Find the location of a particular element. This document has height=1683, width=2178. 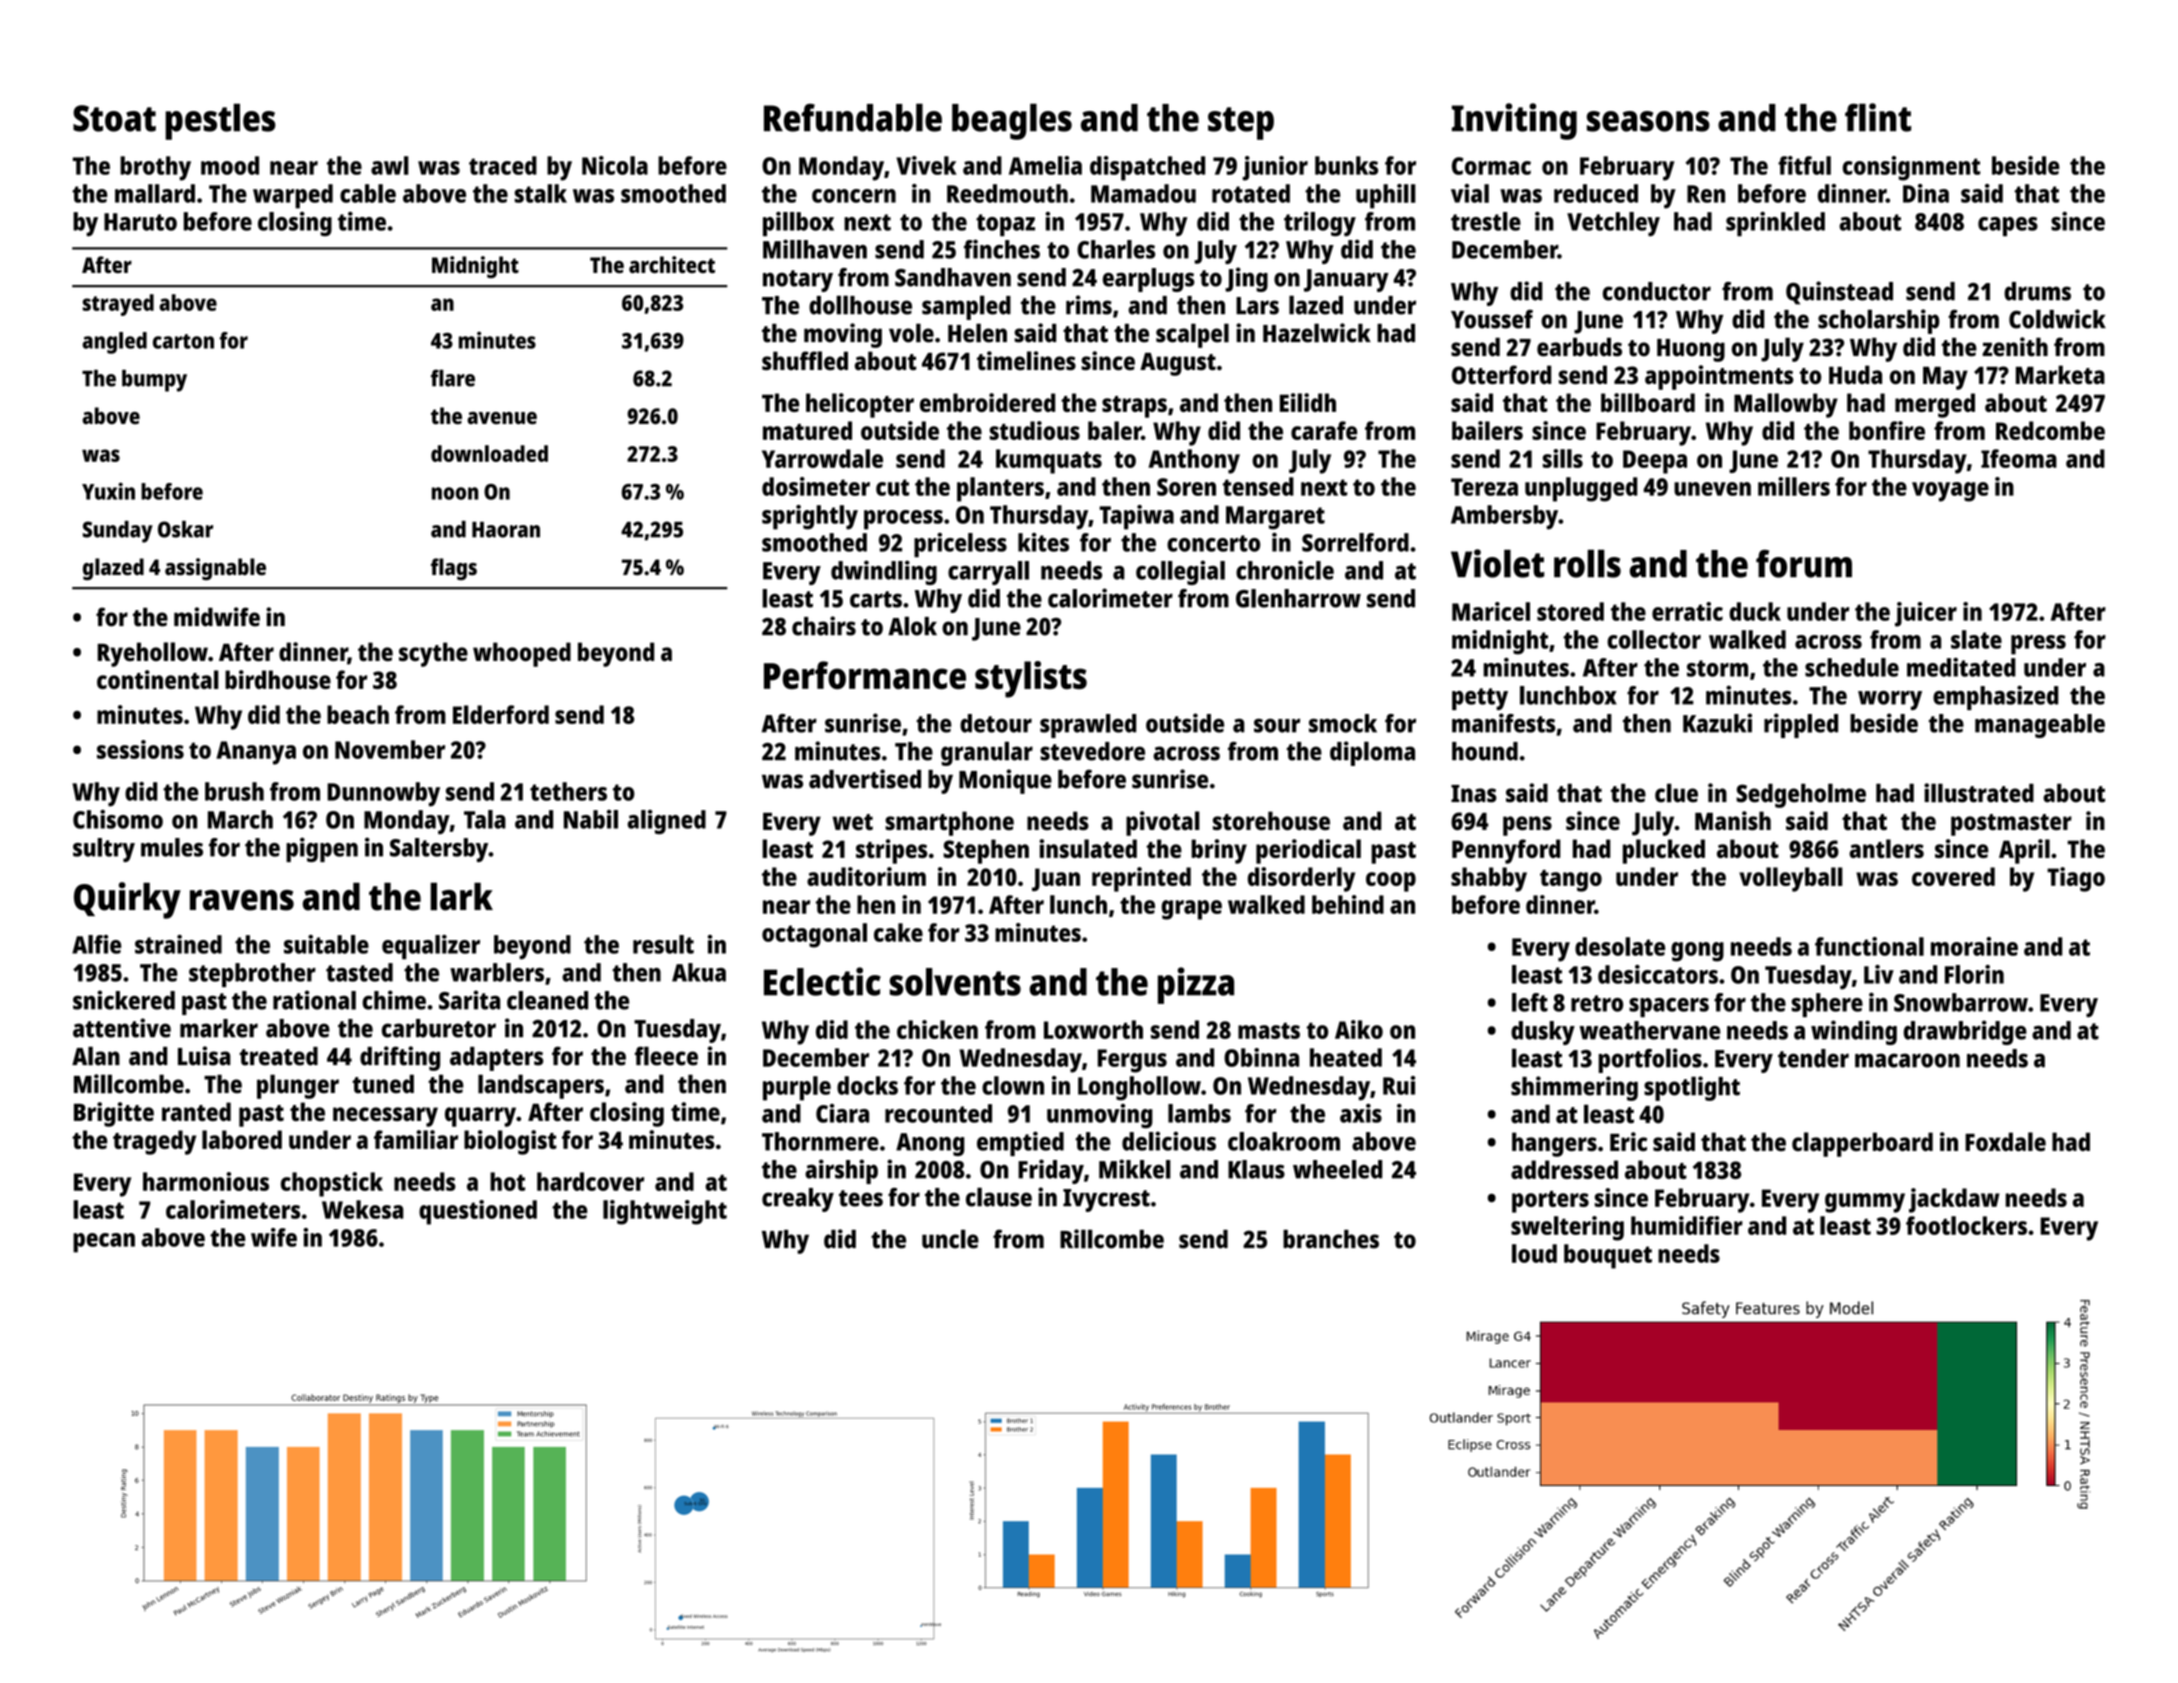

Oskar is located at coordinates (185, 529).
